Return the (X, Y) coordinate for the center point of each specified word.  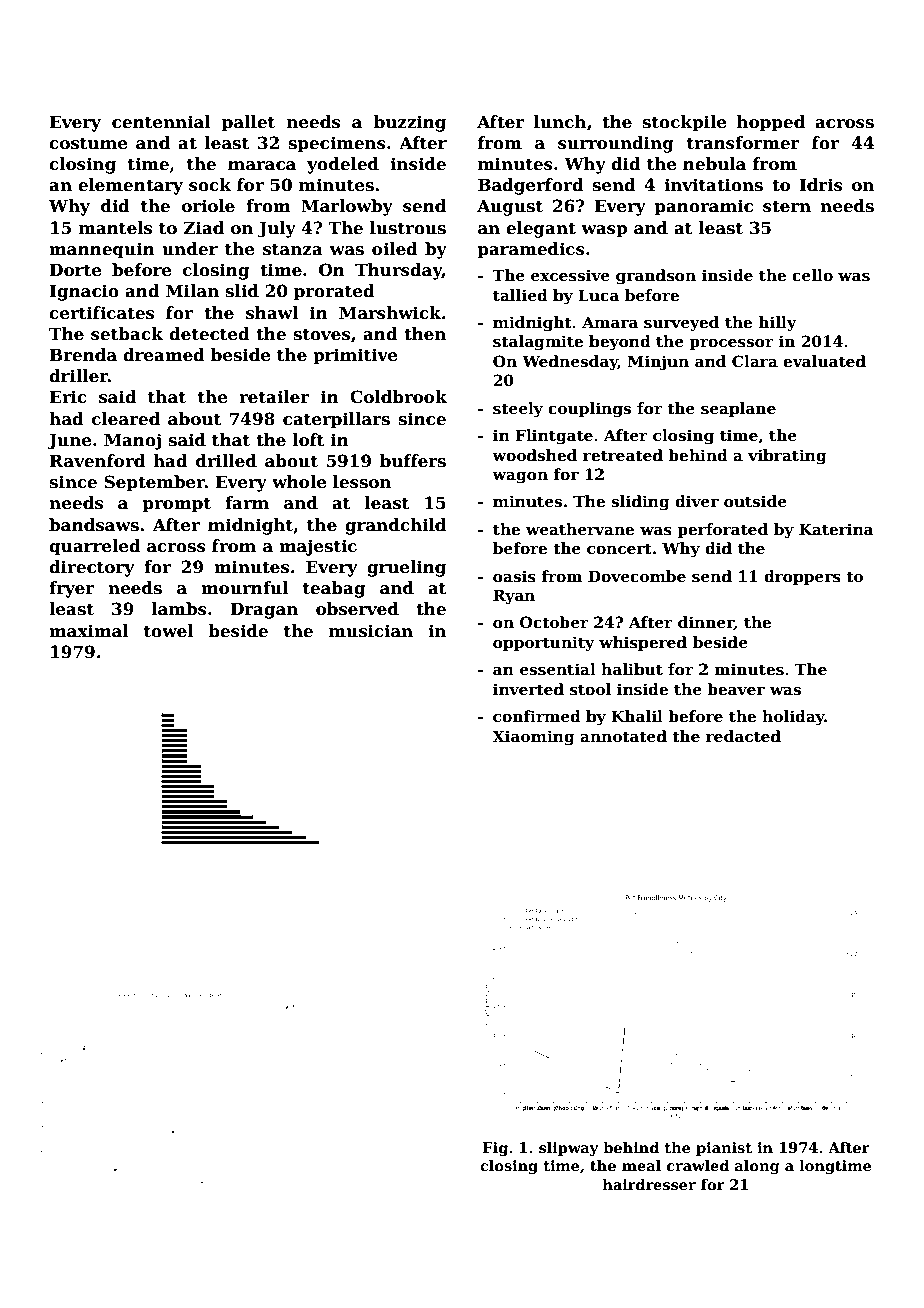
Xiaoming (534, 738)
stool (590, 689)
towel (168, 631)
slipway (568, 1149)
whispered (643, 643)
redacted (743, 736)
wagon (520, 478)
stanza (293, 249)
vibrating (787, 457)
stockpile (684, 123)
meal (641, 1165)
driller (78, 376)
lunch (560, 122)
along (757, 1167)
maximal (89, 630)
